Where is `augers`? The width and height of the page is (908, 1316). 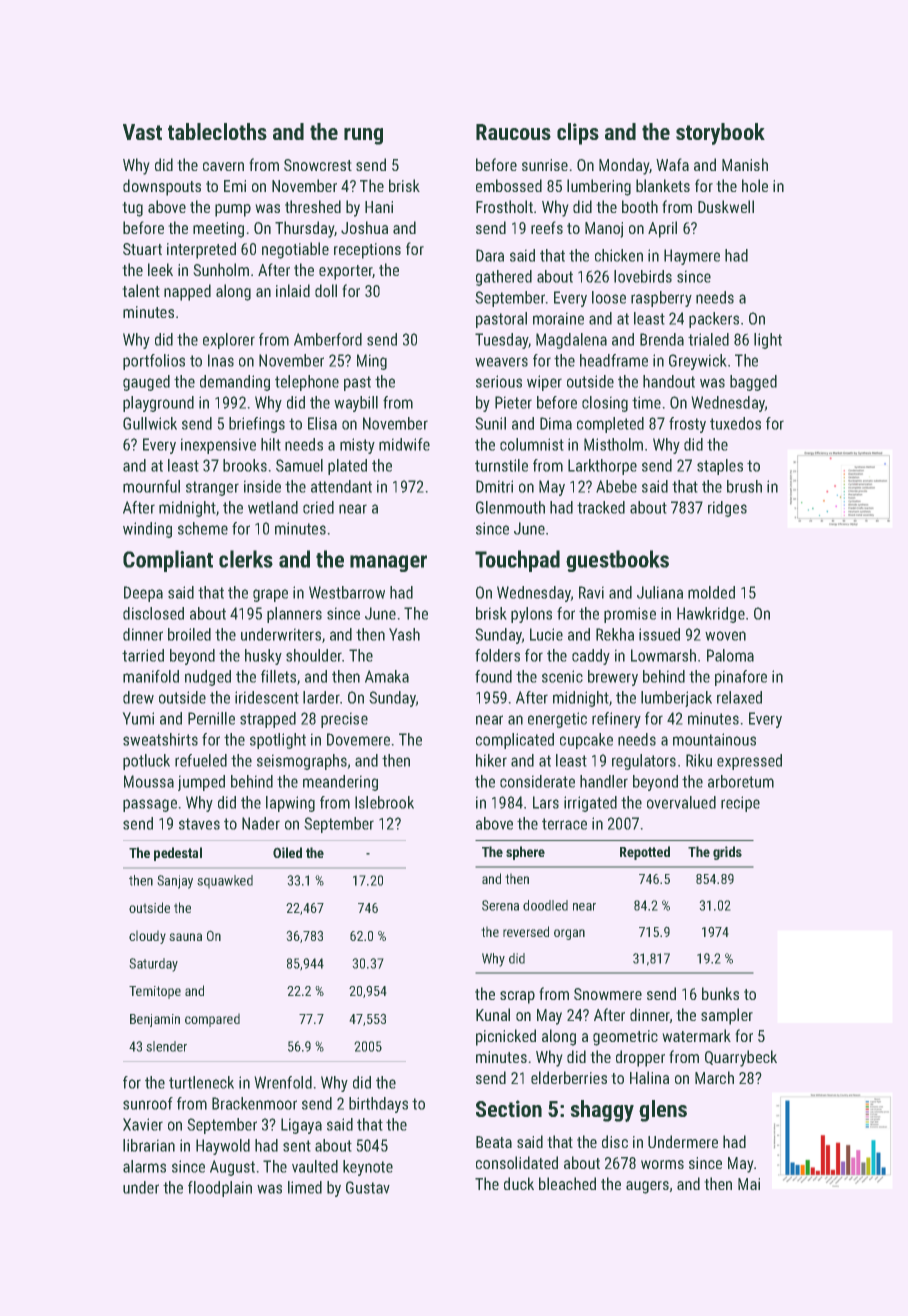 augers is located at coordinates (647, 1187).
